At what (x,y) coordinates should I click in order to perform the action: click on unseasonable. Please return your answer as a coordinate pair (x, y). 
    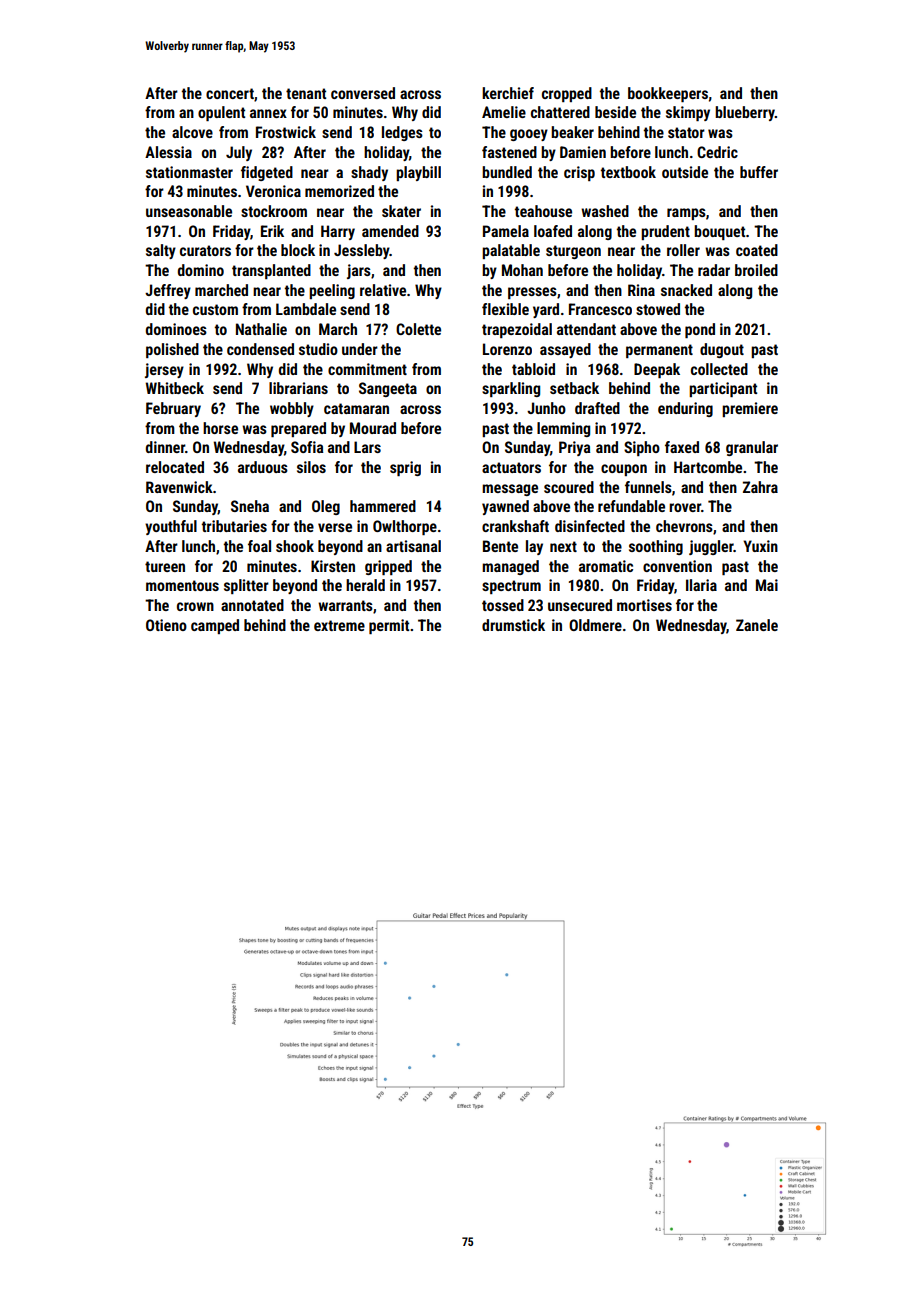
    Looking at the image, I should click on (189, 211).
